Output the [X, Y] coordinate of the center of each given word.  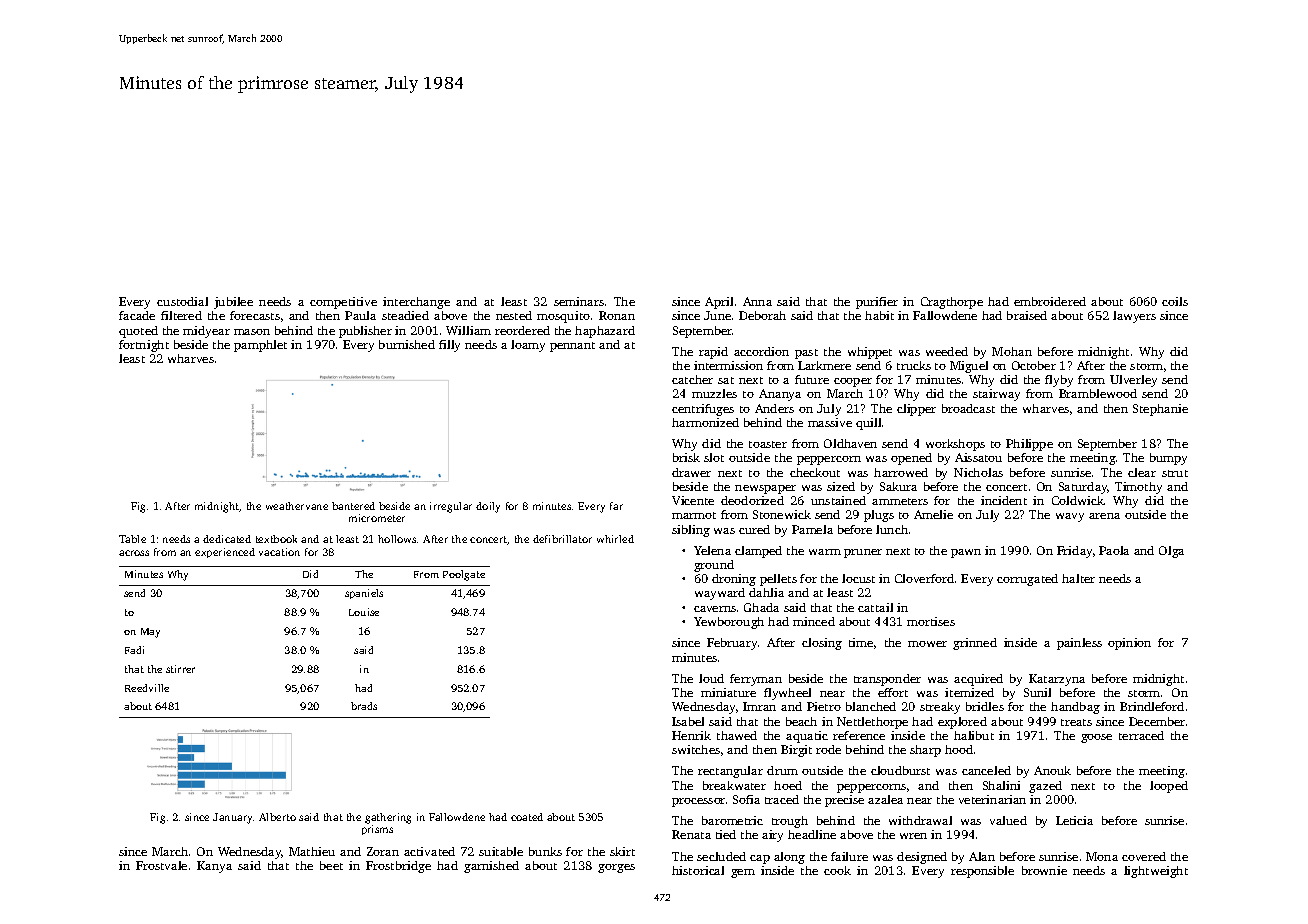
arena [1104, 516]
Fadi [134, 650]
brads [364, 706]
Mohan [1012, 351]
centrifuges [703, 410]
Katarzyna [1057, 680]
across [134, 553]
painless [1079, 644]
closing [822, 644]
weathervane [297, 506]
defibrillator [562, 539]
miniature [728, 692]
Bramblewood [1098, 393]
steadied [405, 315]
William [468, 330]
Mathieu [312, 851]
